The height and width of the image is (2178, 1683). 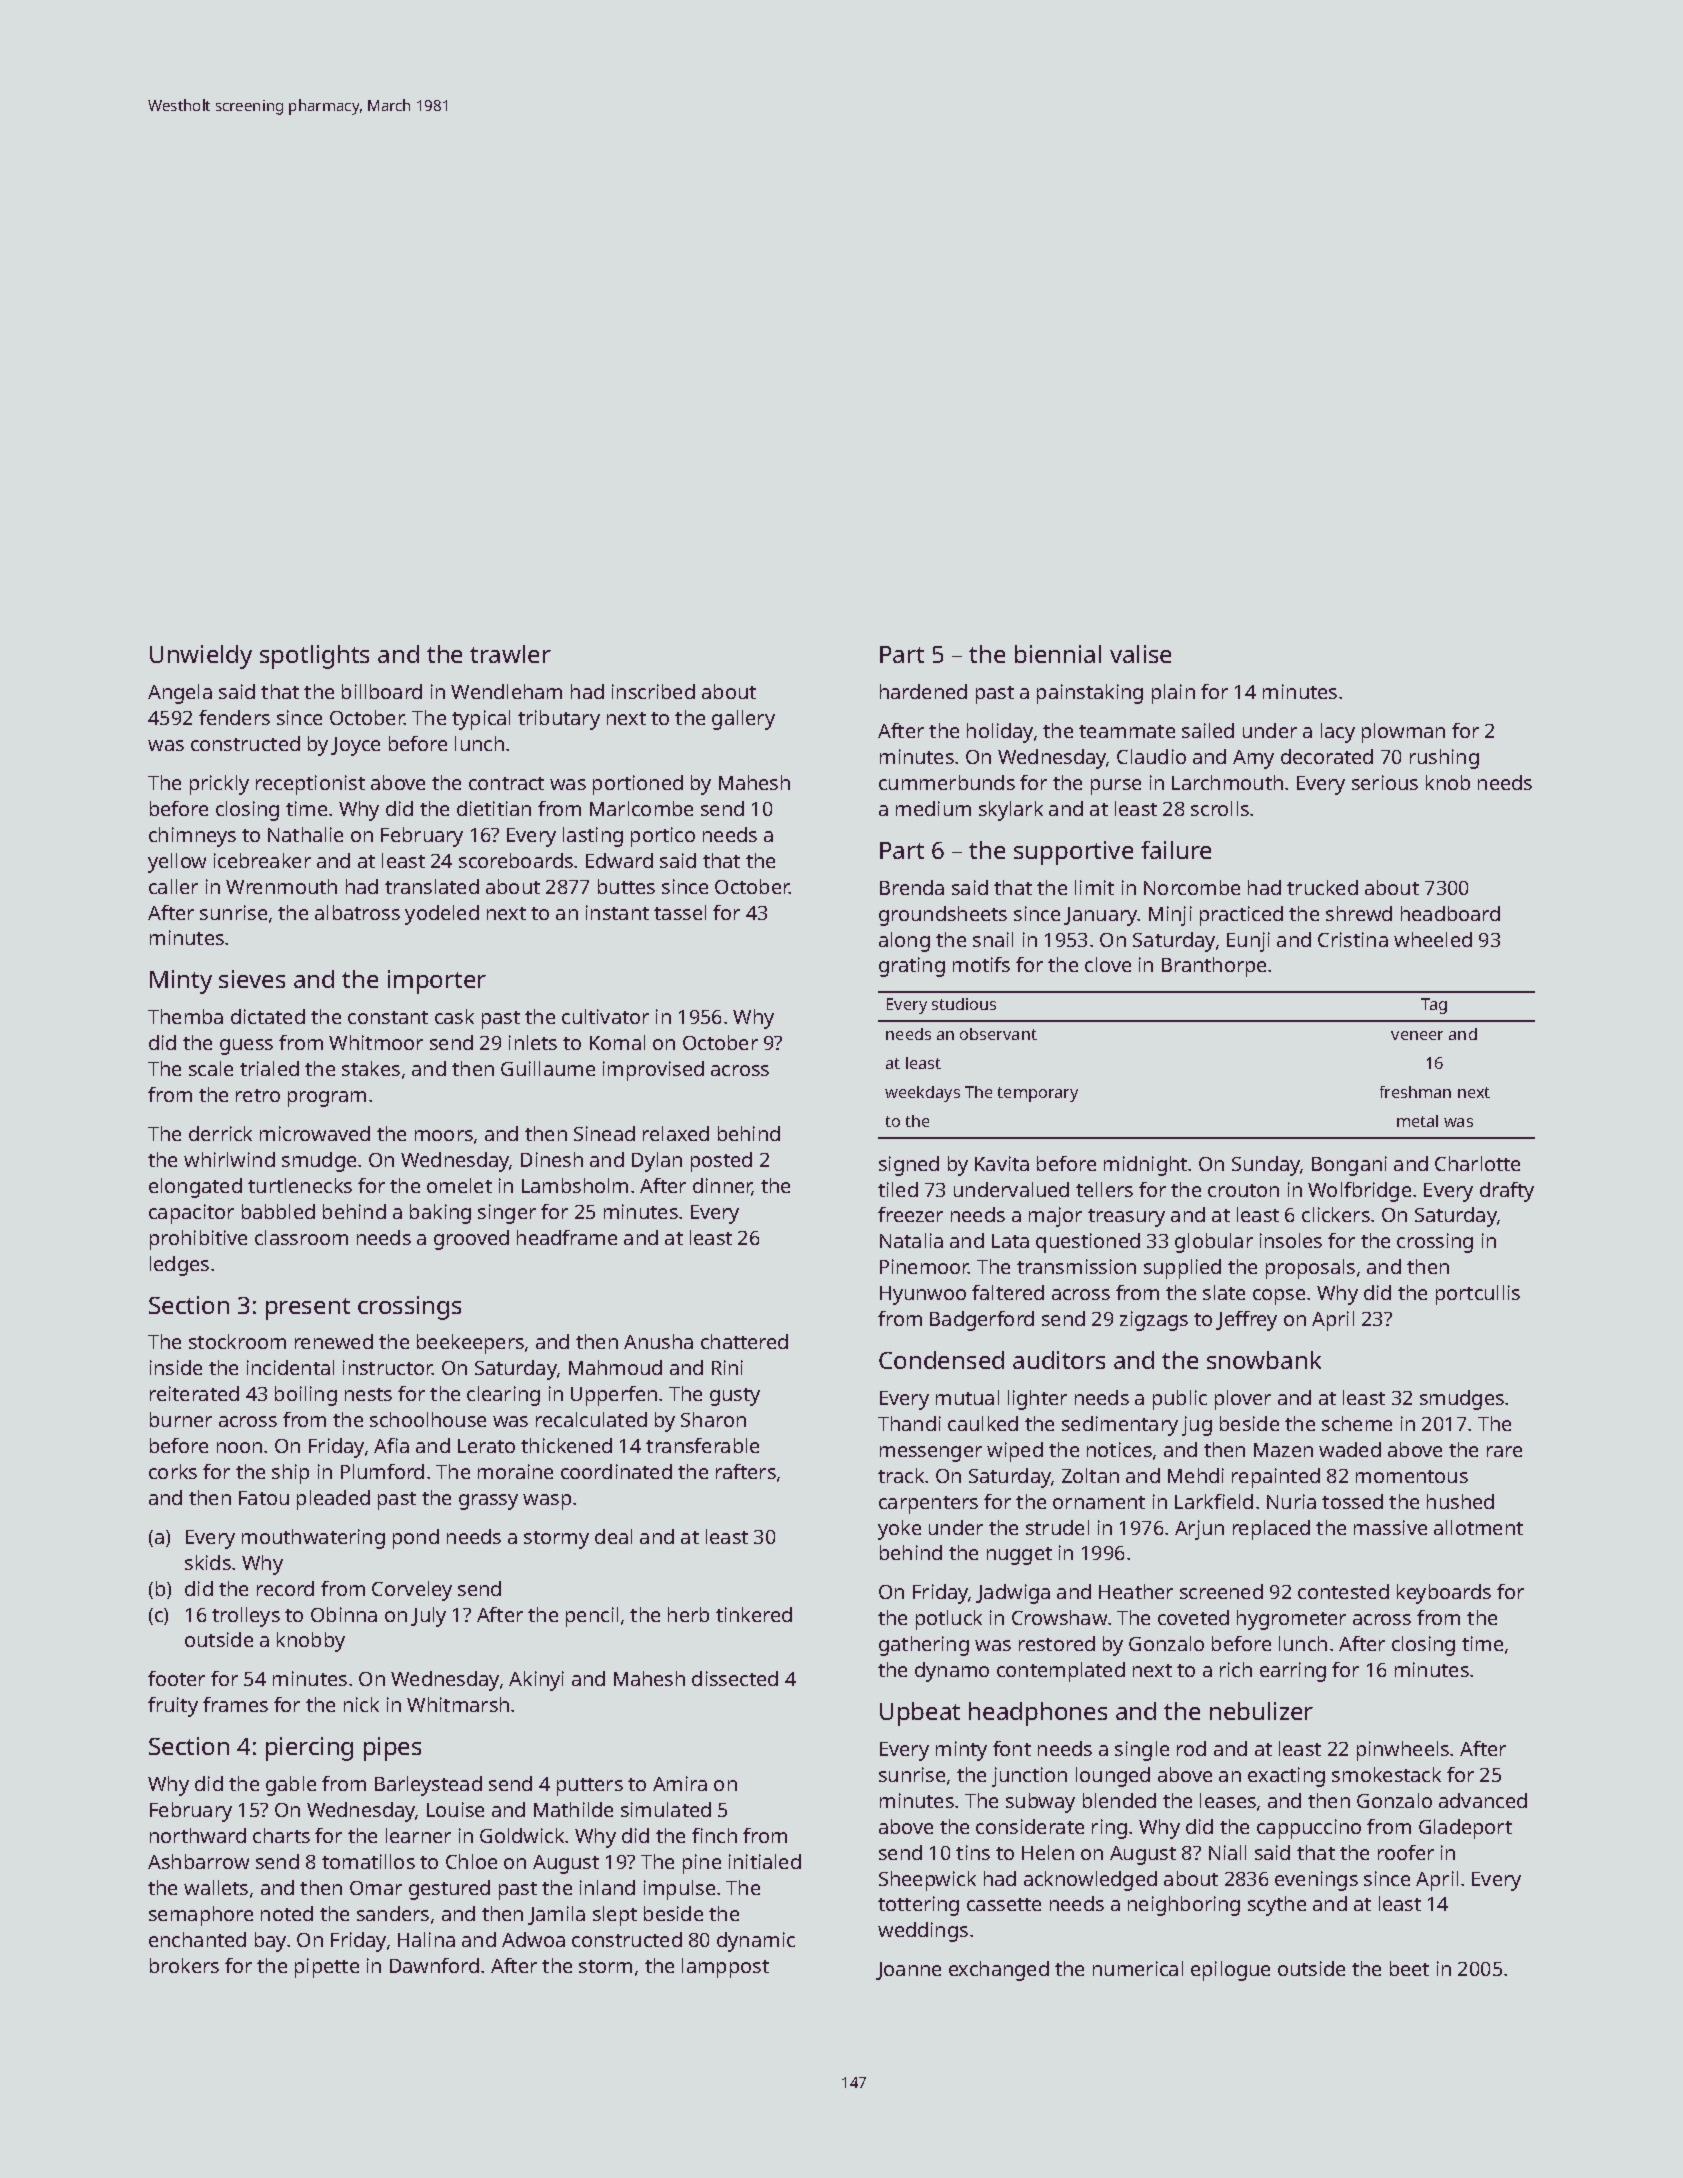 I want to click on metal, so click(x=1417, y=1121).
